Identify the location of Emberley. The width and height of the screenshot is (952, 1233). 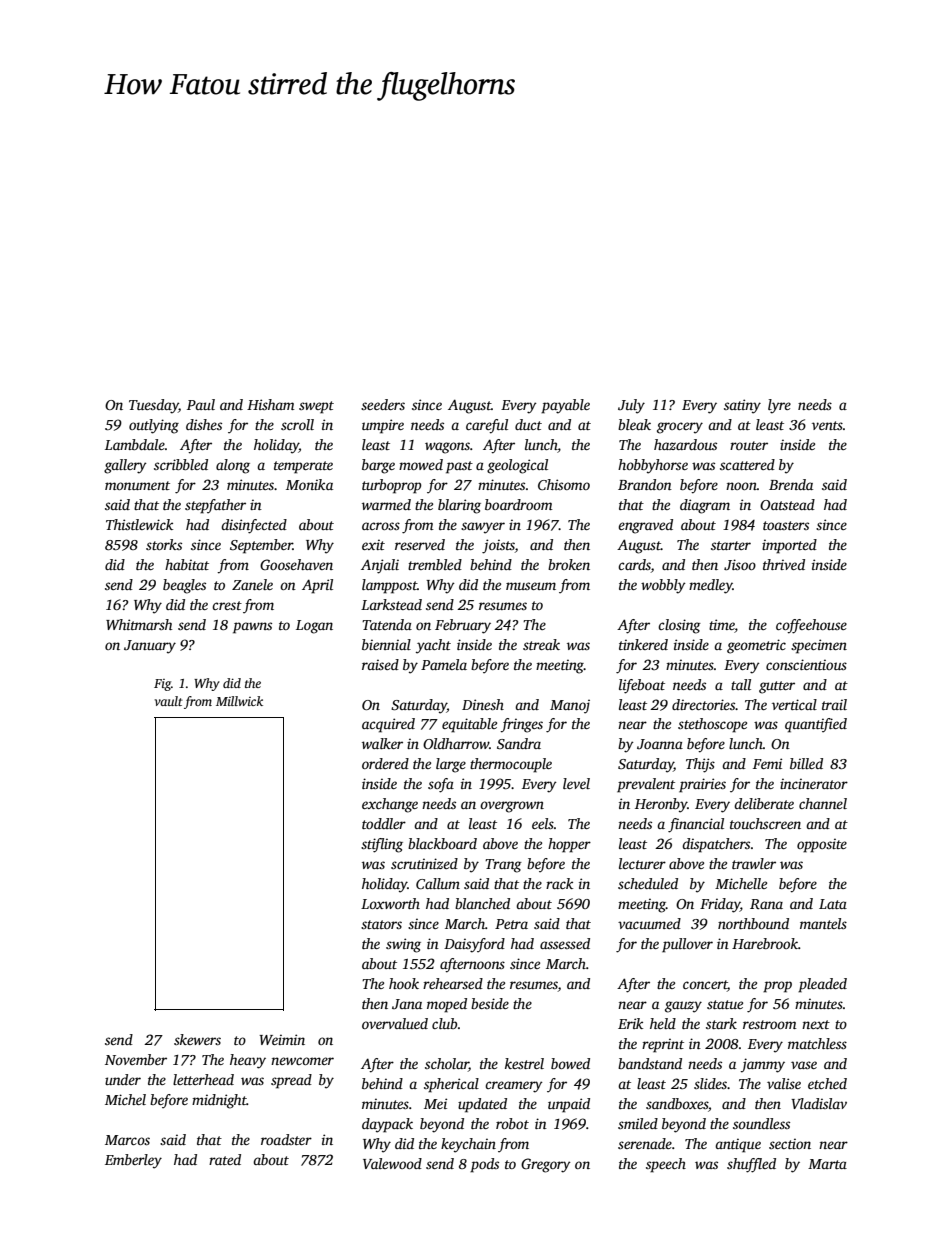
(133, 1161).
